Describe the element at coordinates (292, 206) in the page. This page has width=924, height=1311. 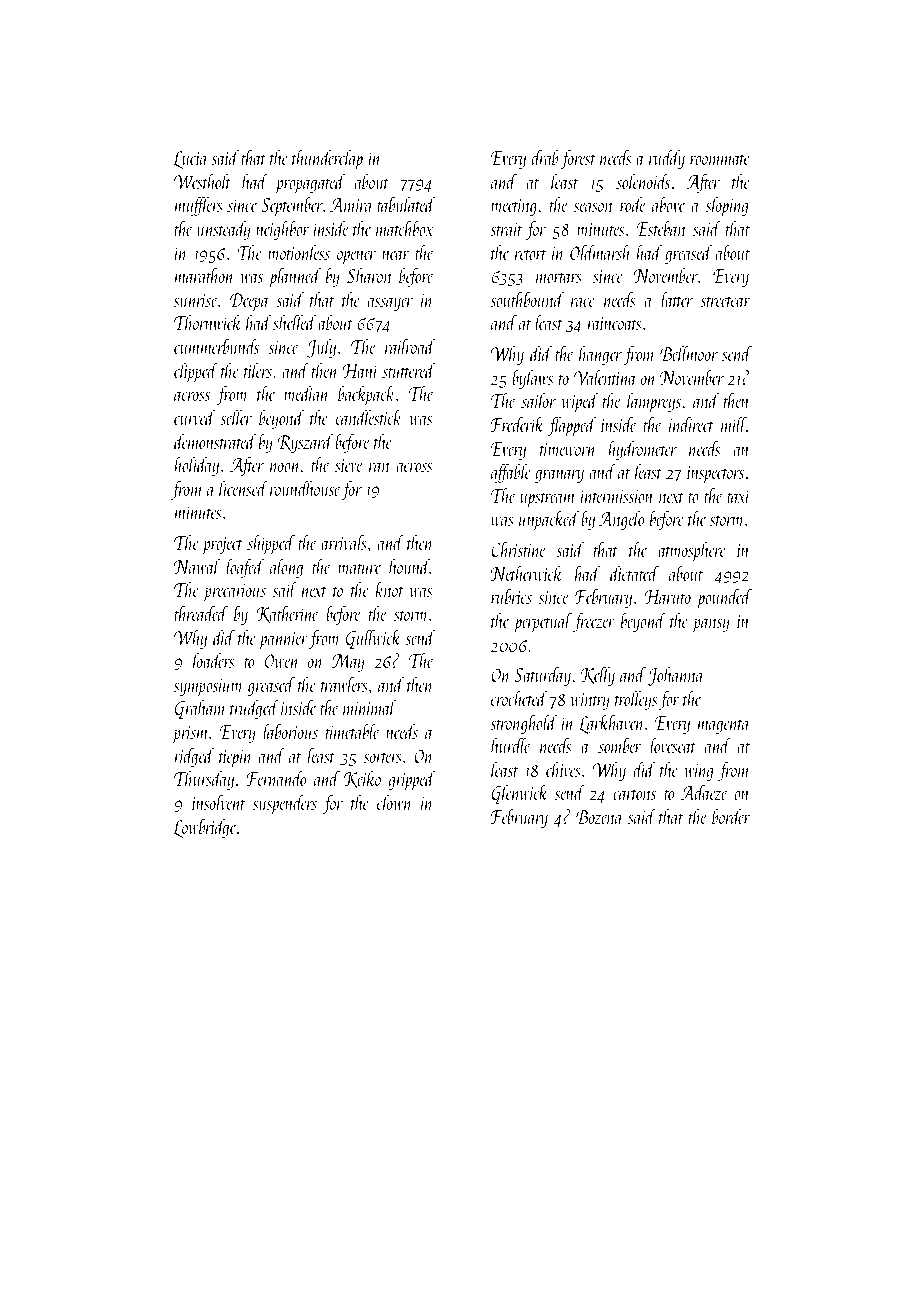
I see `September` at that location.
